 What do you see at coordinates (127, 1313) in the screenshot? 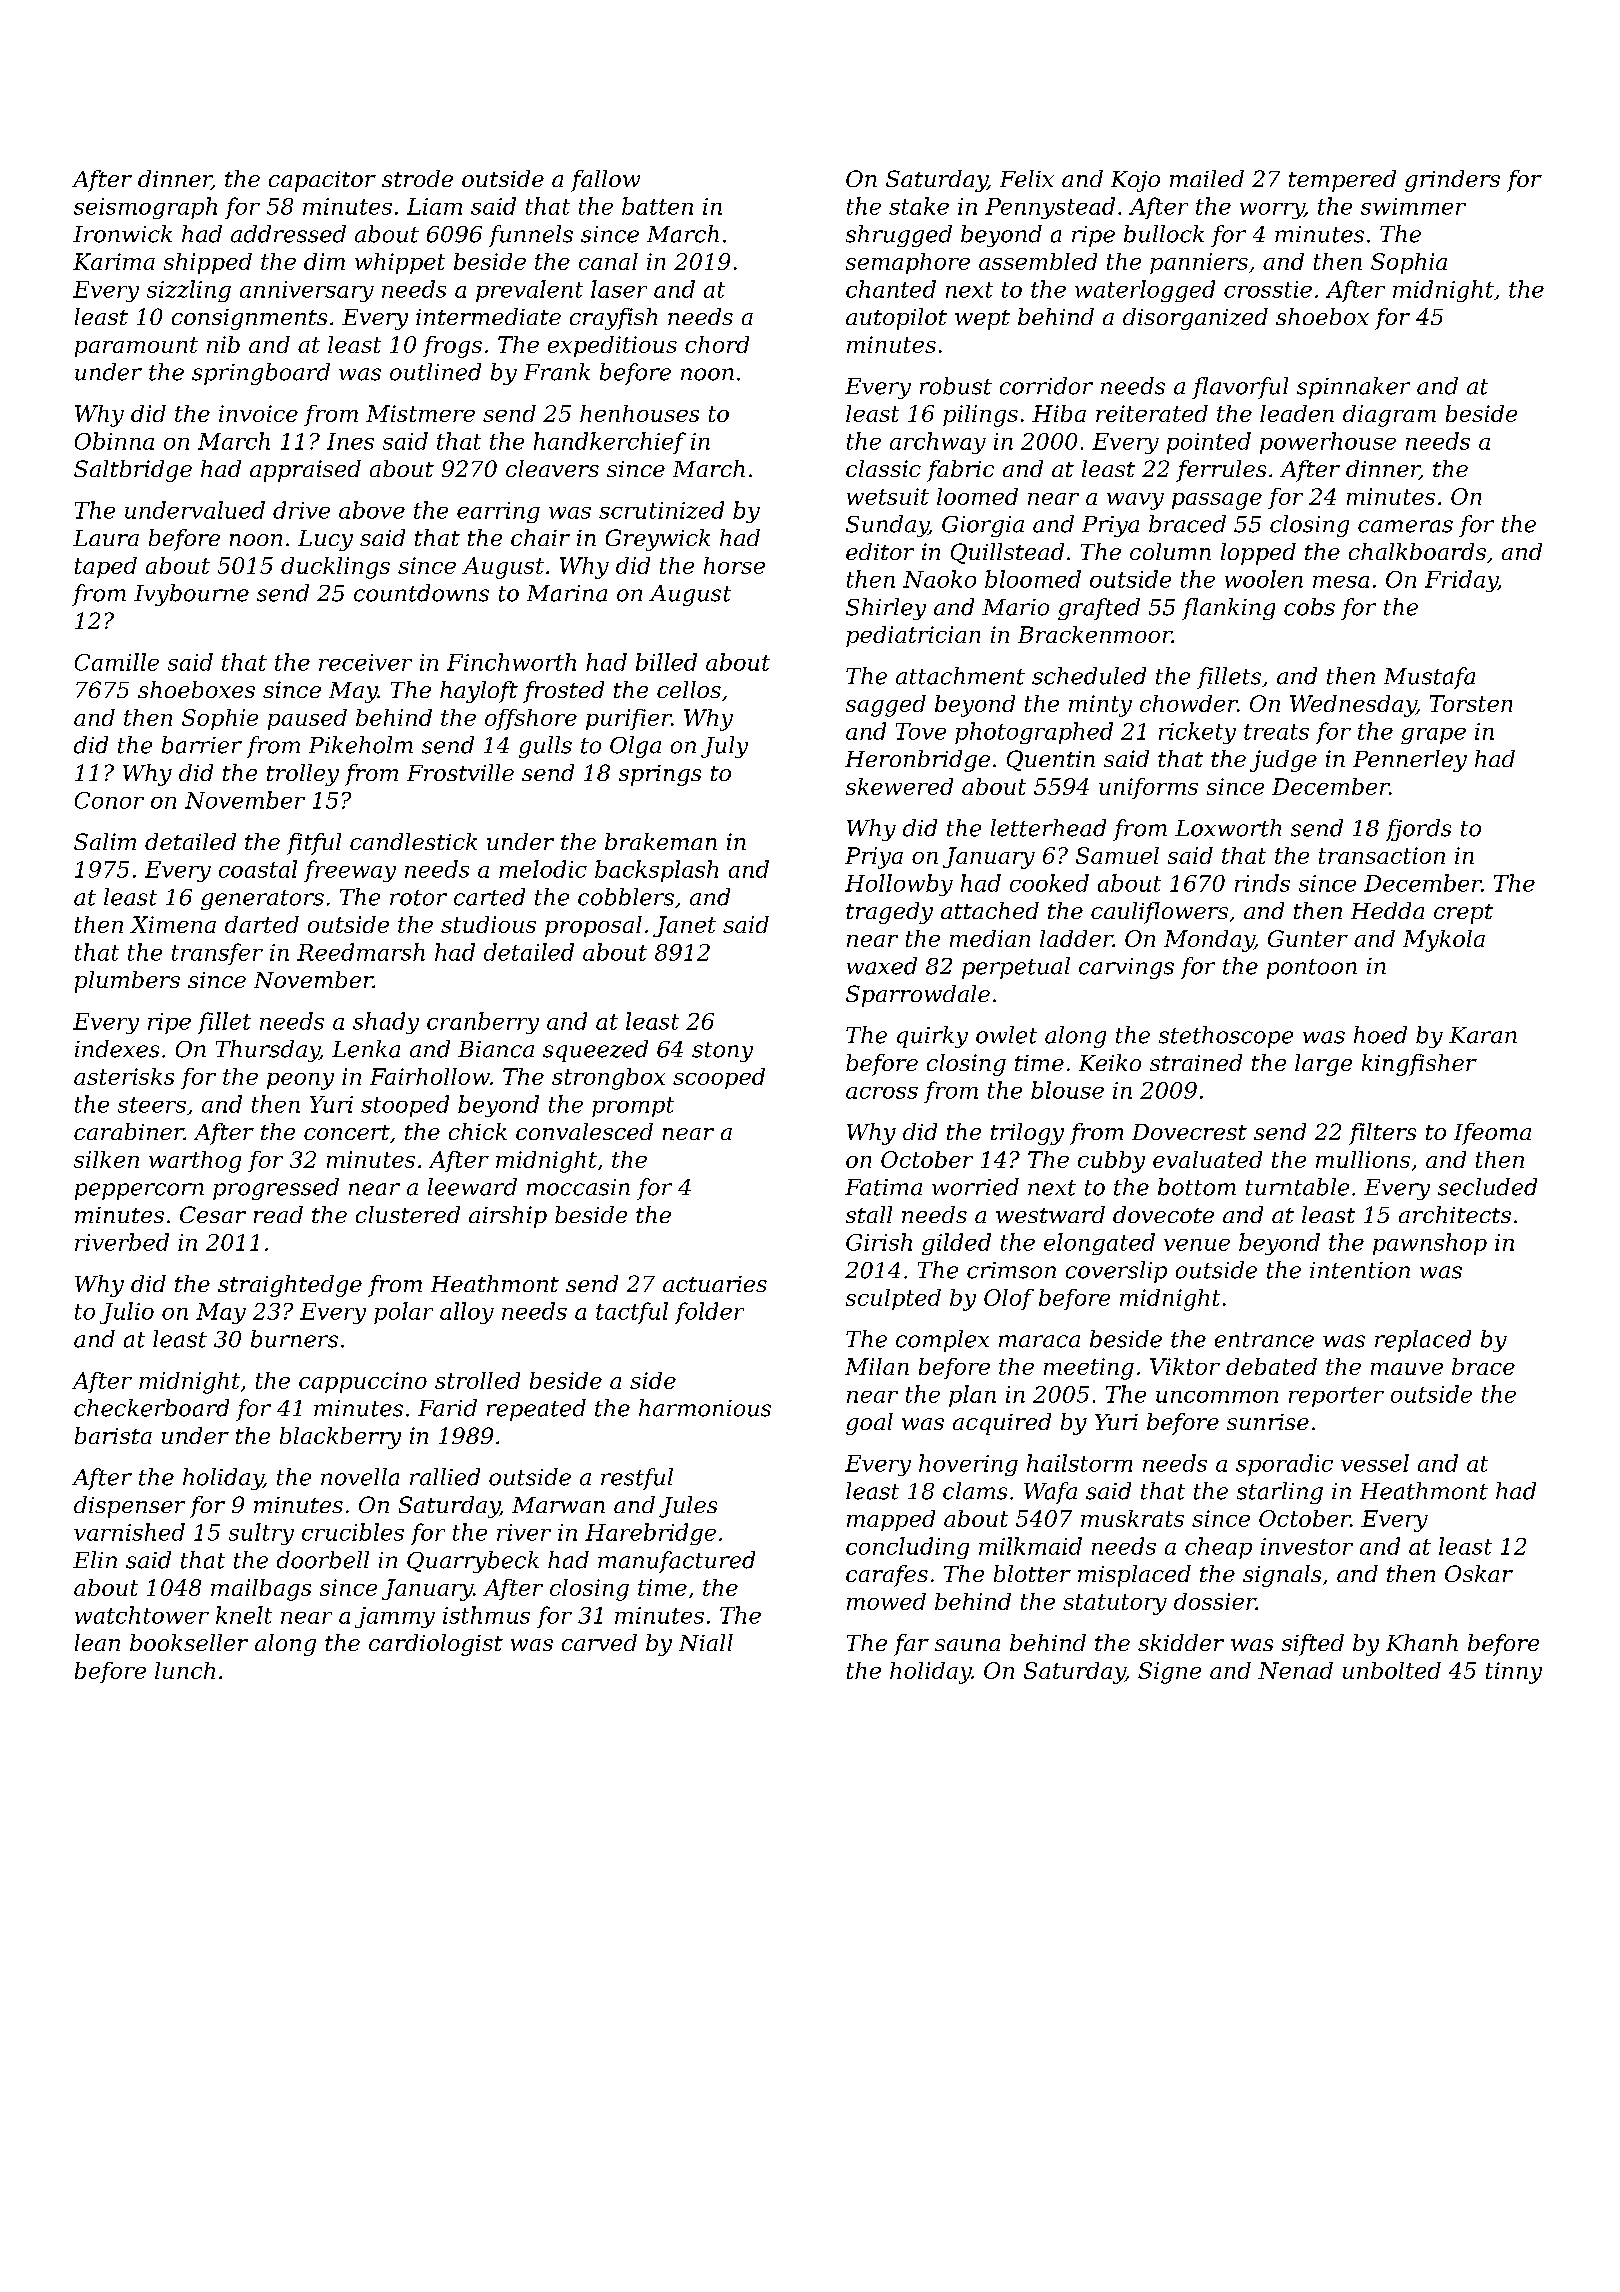
I see `Julio` at bounding box center [127, 1313].
